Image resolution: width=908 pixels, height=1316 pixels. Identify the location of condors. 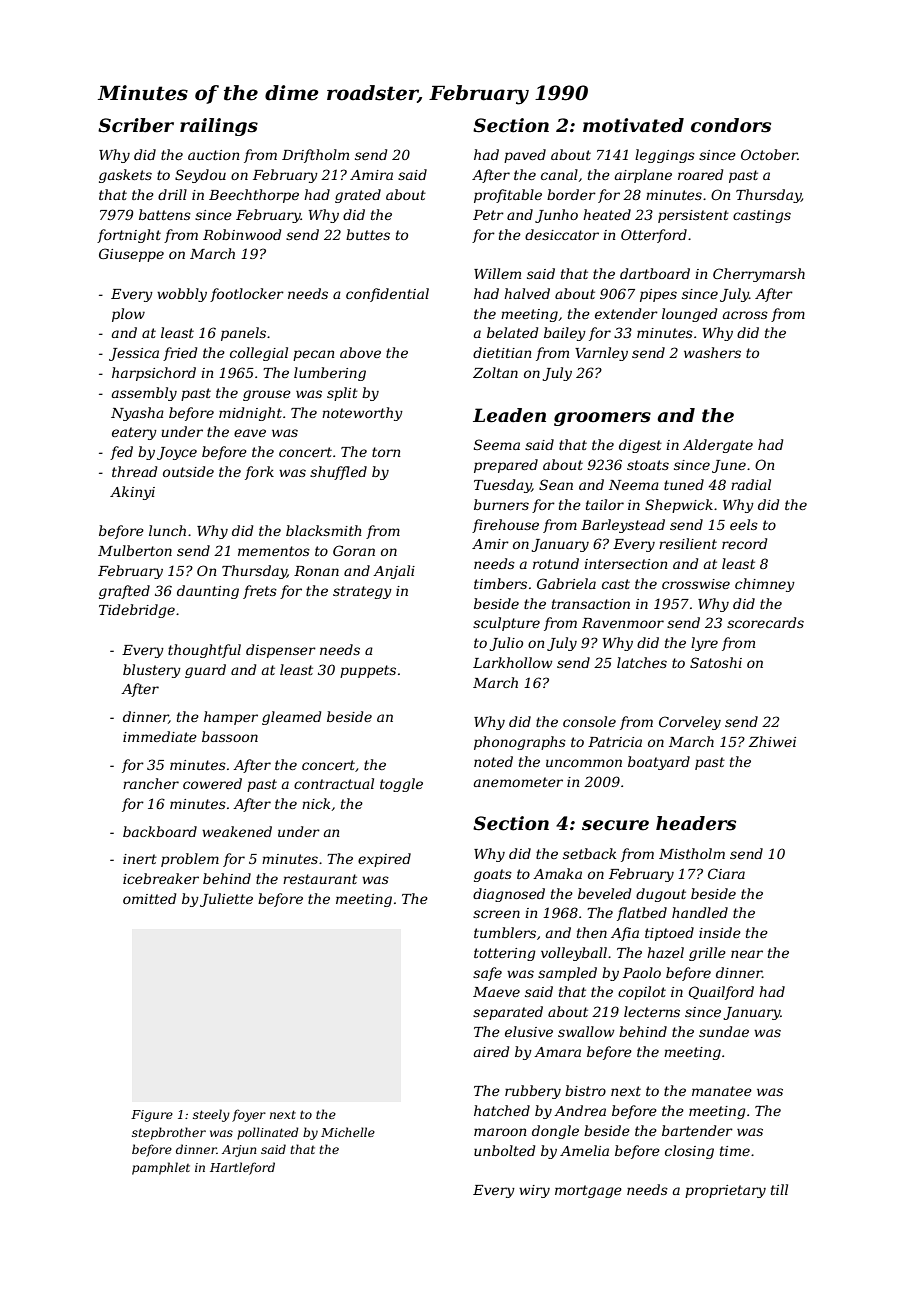
(731, 125).
